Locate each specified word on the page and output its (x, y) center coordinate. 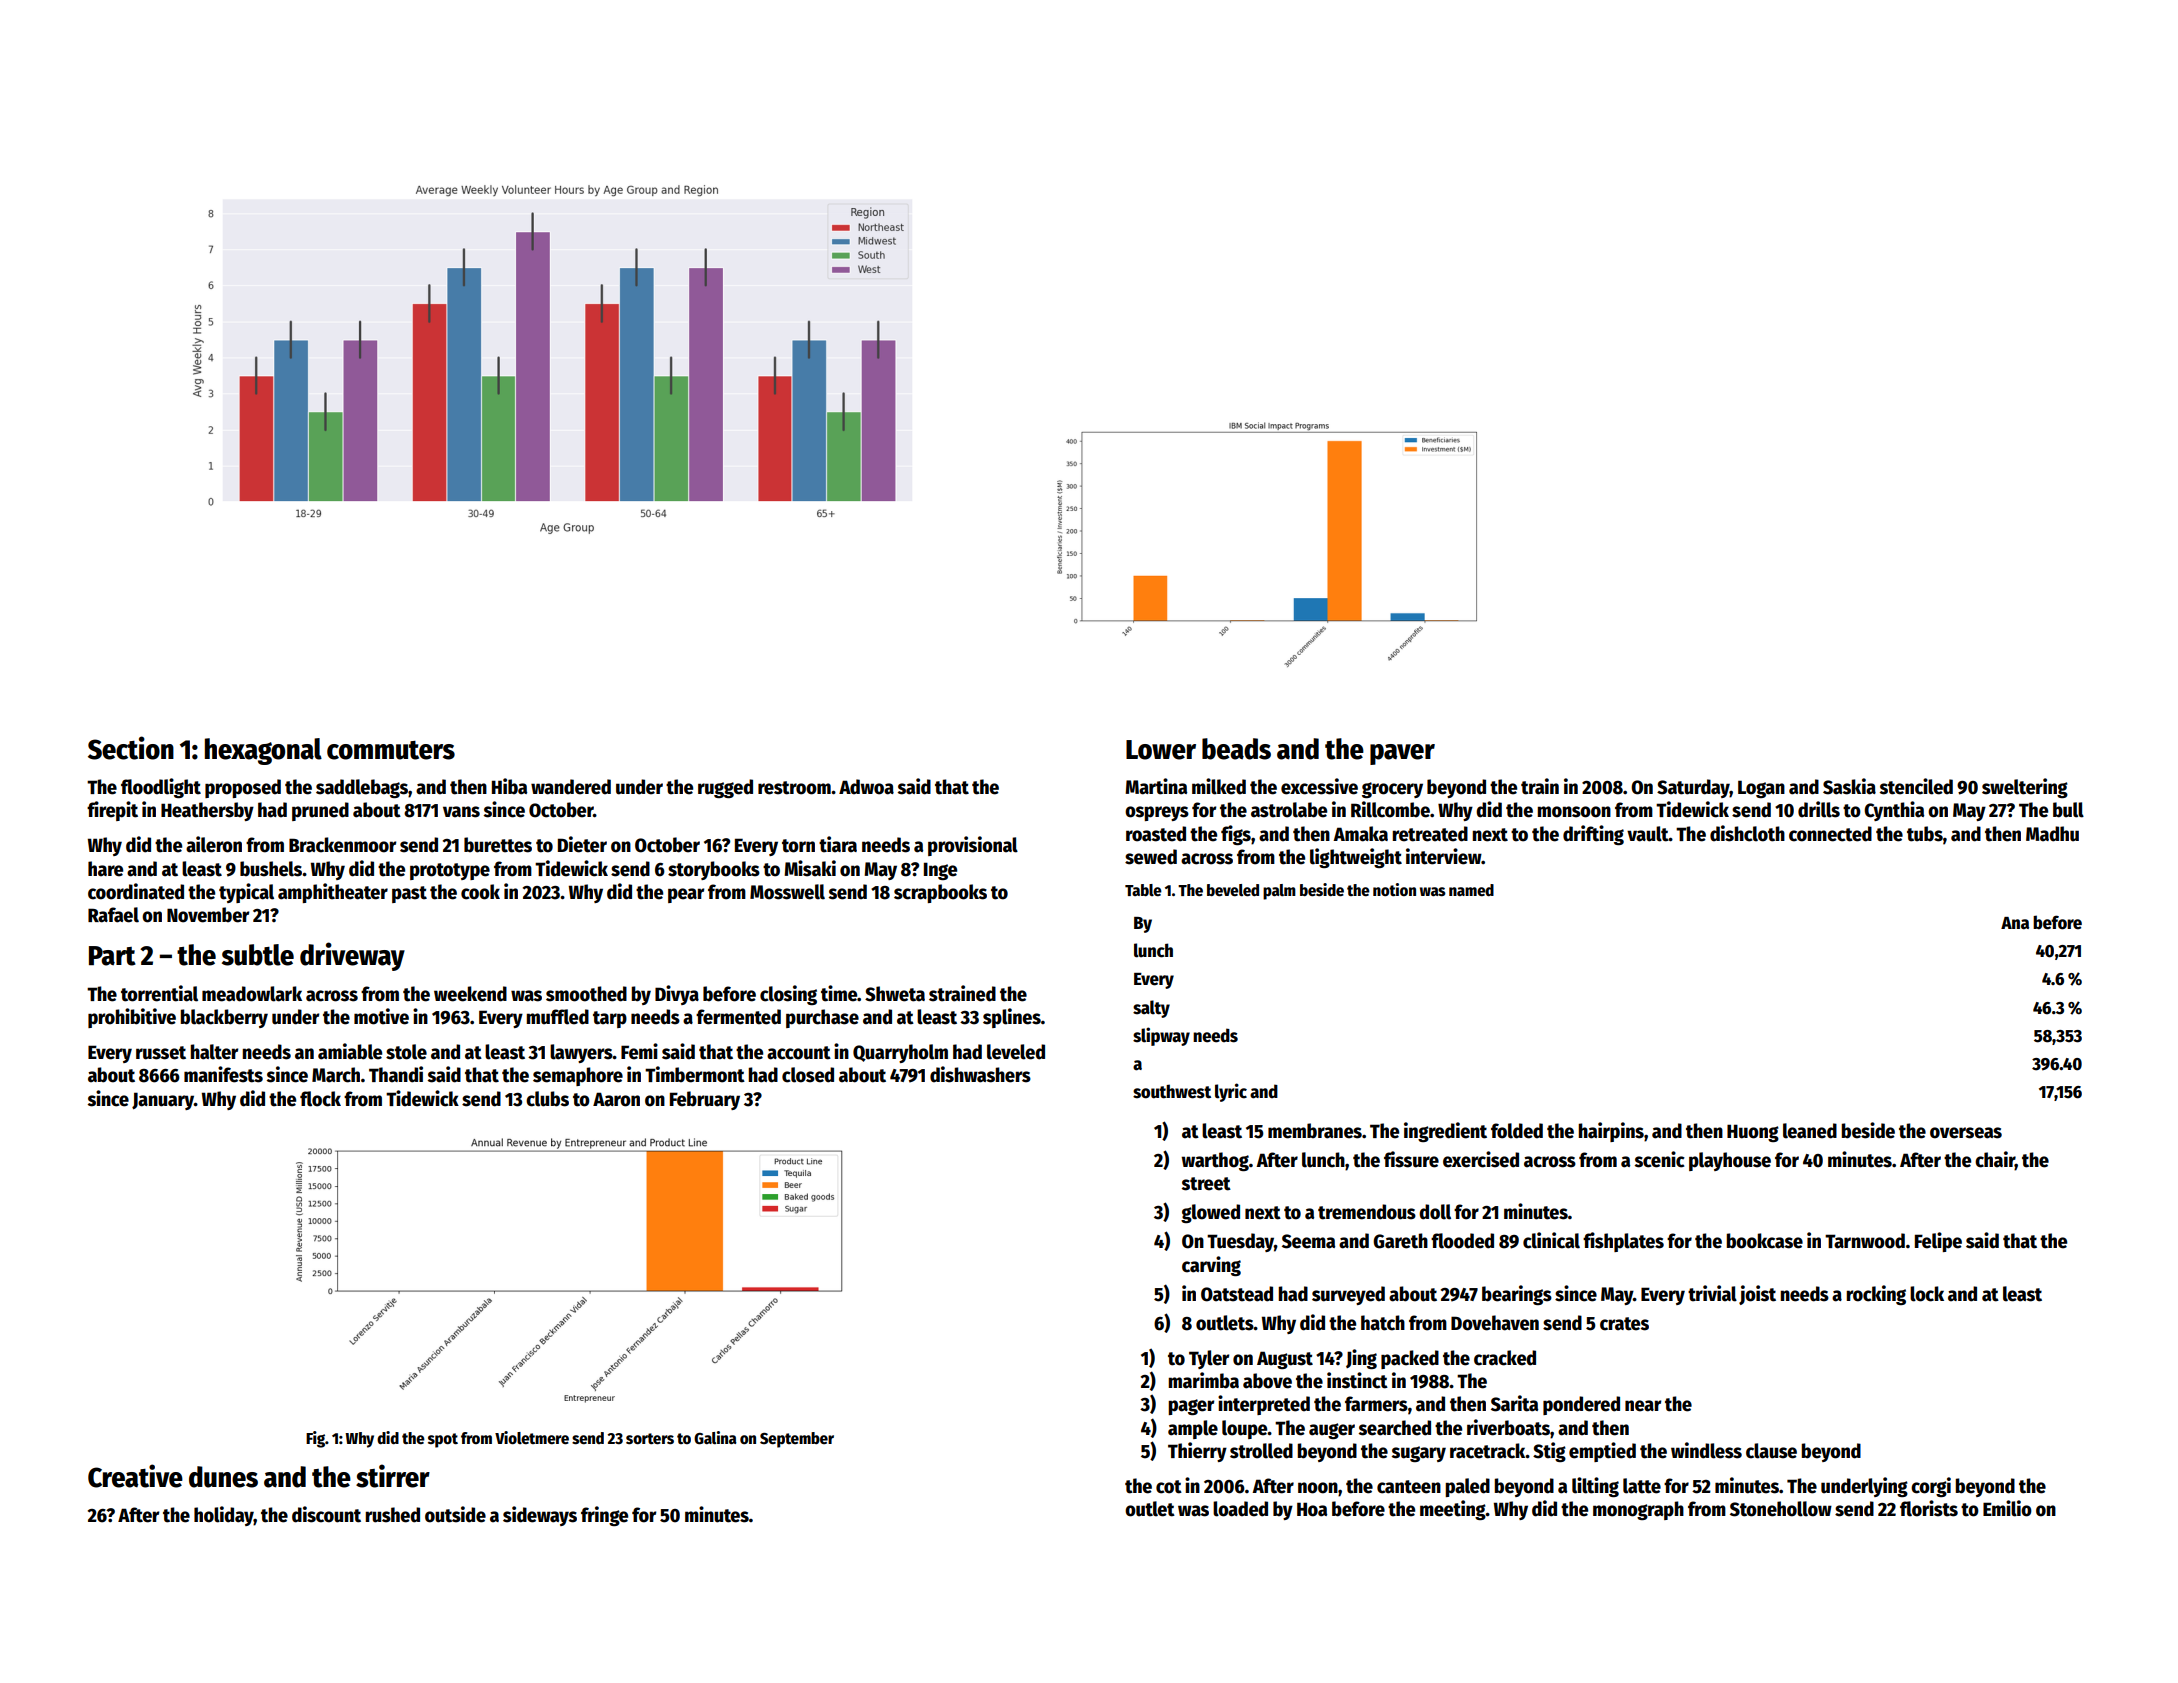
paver (1402, 754)
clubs (547, 1099)
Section (131, 748)
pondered (1581, 1405)
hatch (1383, 1323)
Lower (1161, 750)
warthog (1215, 1161)
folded (1517, 1131)
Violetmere (532, 1438)
